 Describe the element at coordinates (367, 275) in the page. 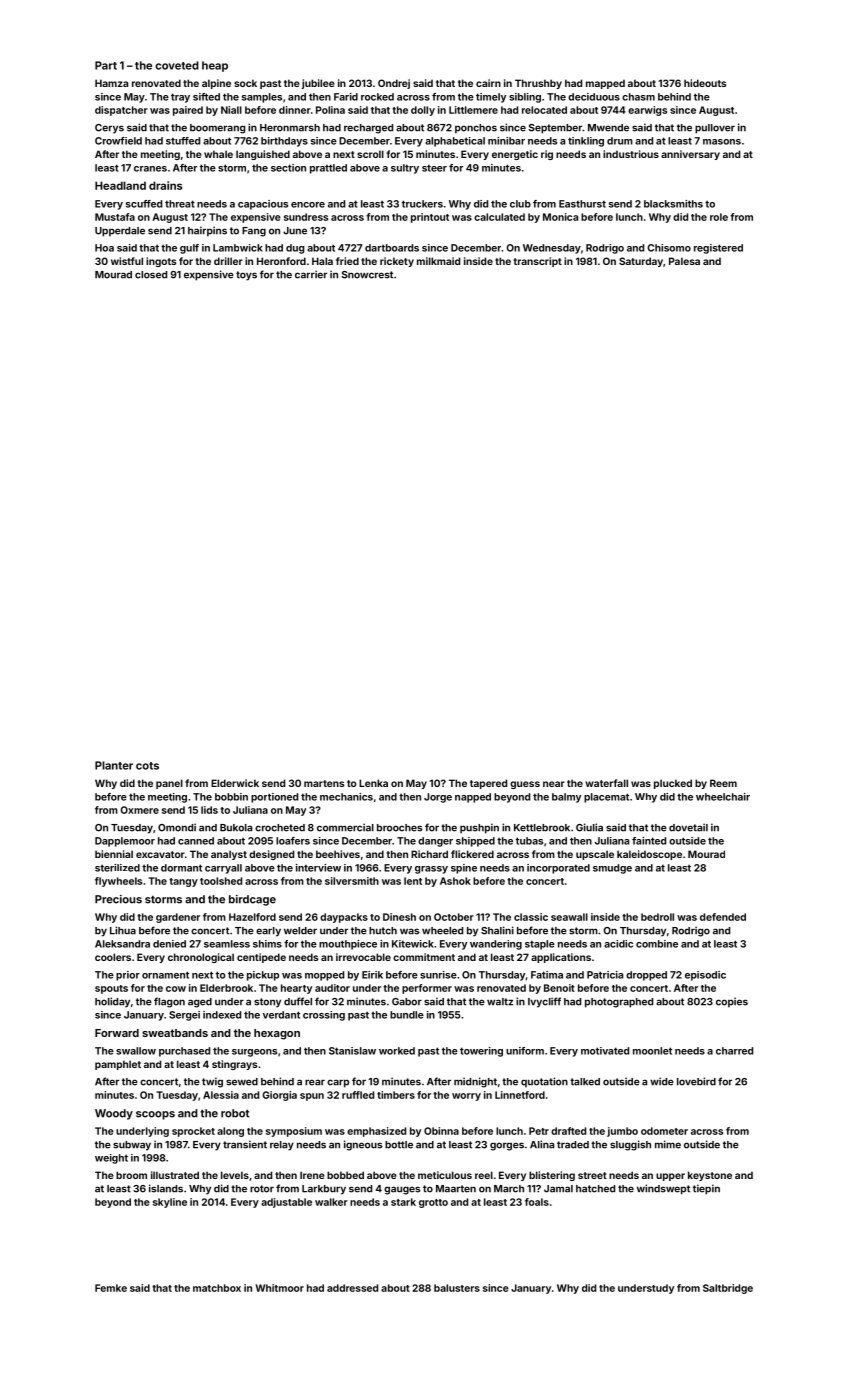

I see `Snowcrest` at that location.
